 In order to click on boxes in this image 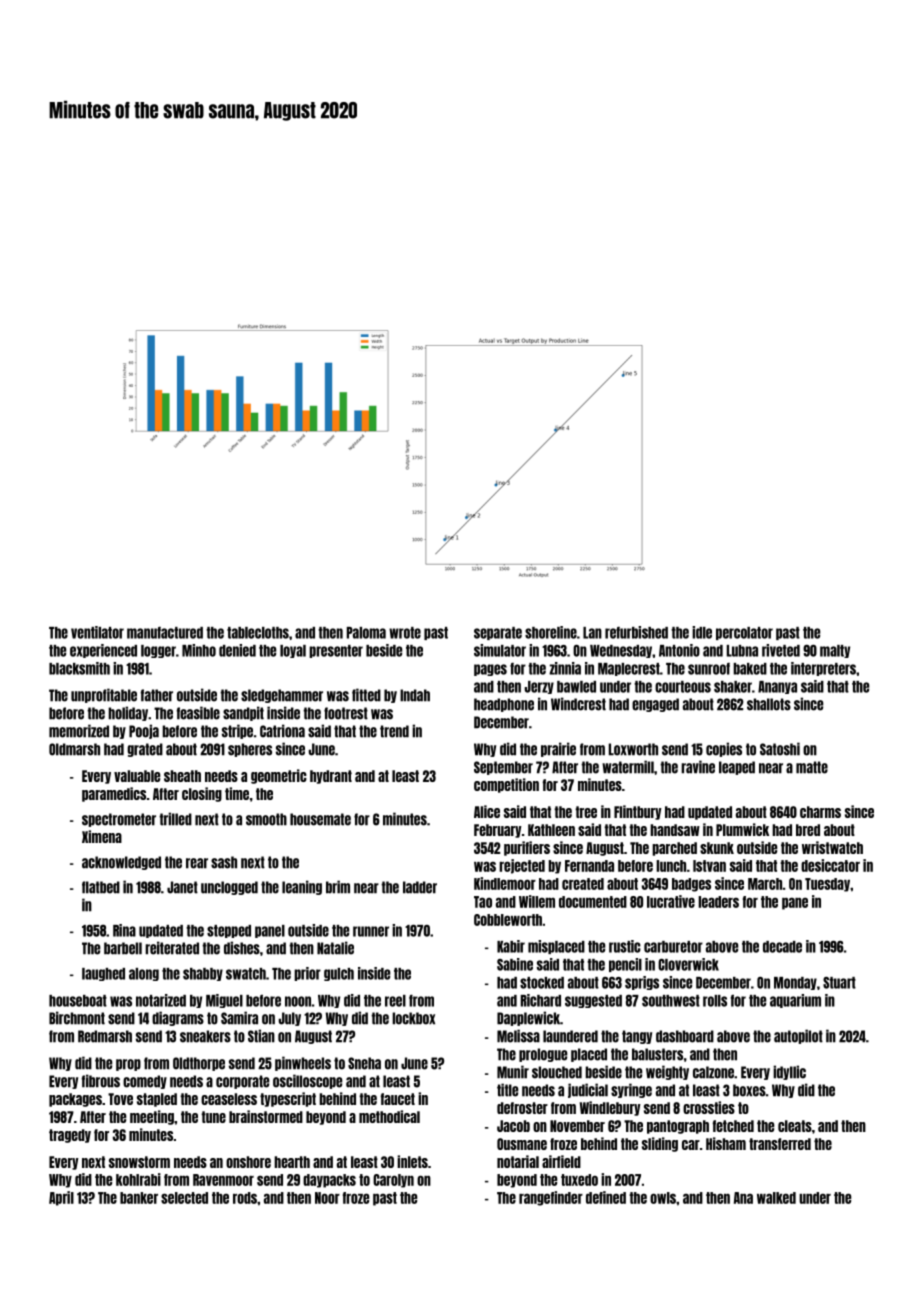, I will do `click(749, 1090)`.
